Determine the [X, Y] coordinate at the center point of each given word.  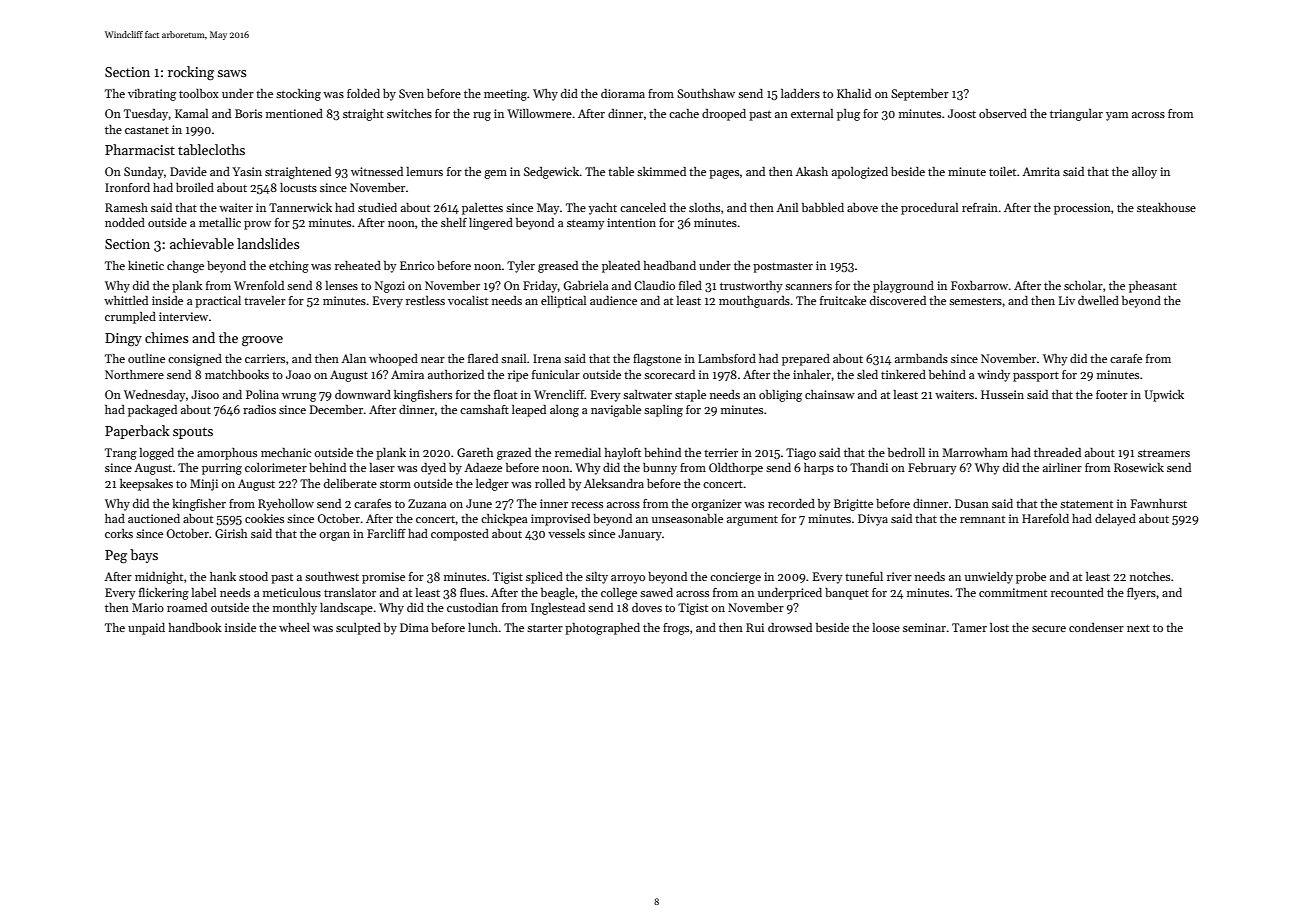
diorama [623, 93]
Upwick [1164, 396]
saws [231, 73]
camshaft [484, 409]
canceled [643, 207]
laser [382, 467]
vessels [566, 533]
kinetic [146, 265]
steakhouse [1166, 207]
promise [383, 578]
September [920, 95]
